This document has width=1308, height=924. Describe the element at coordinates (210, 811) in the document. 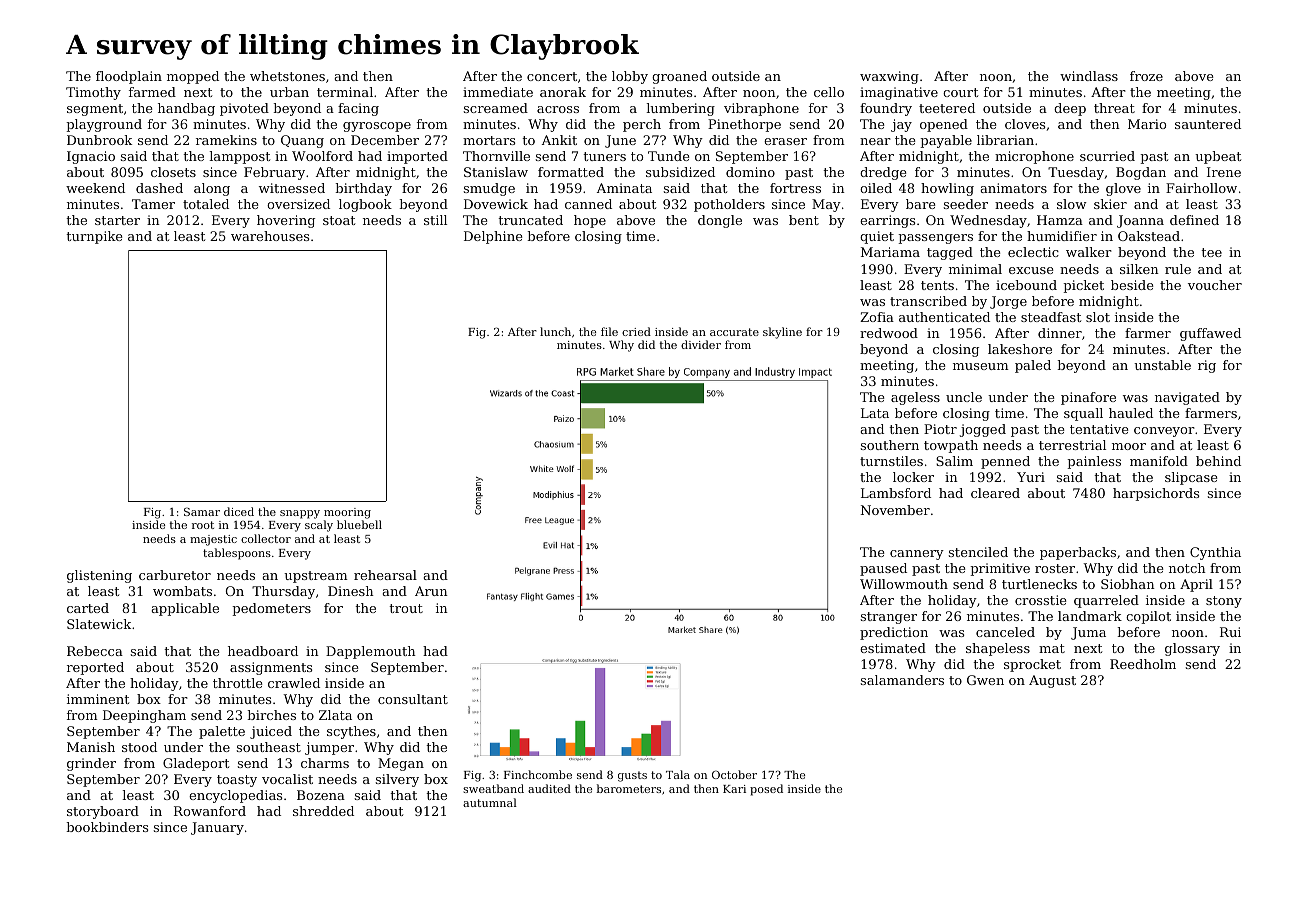

I see `Rowanford` at that location.
